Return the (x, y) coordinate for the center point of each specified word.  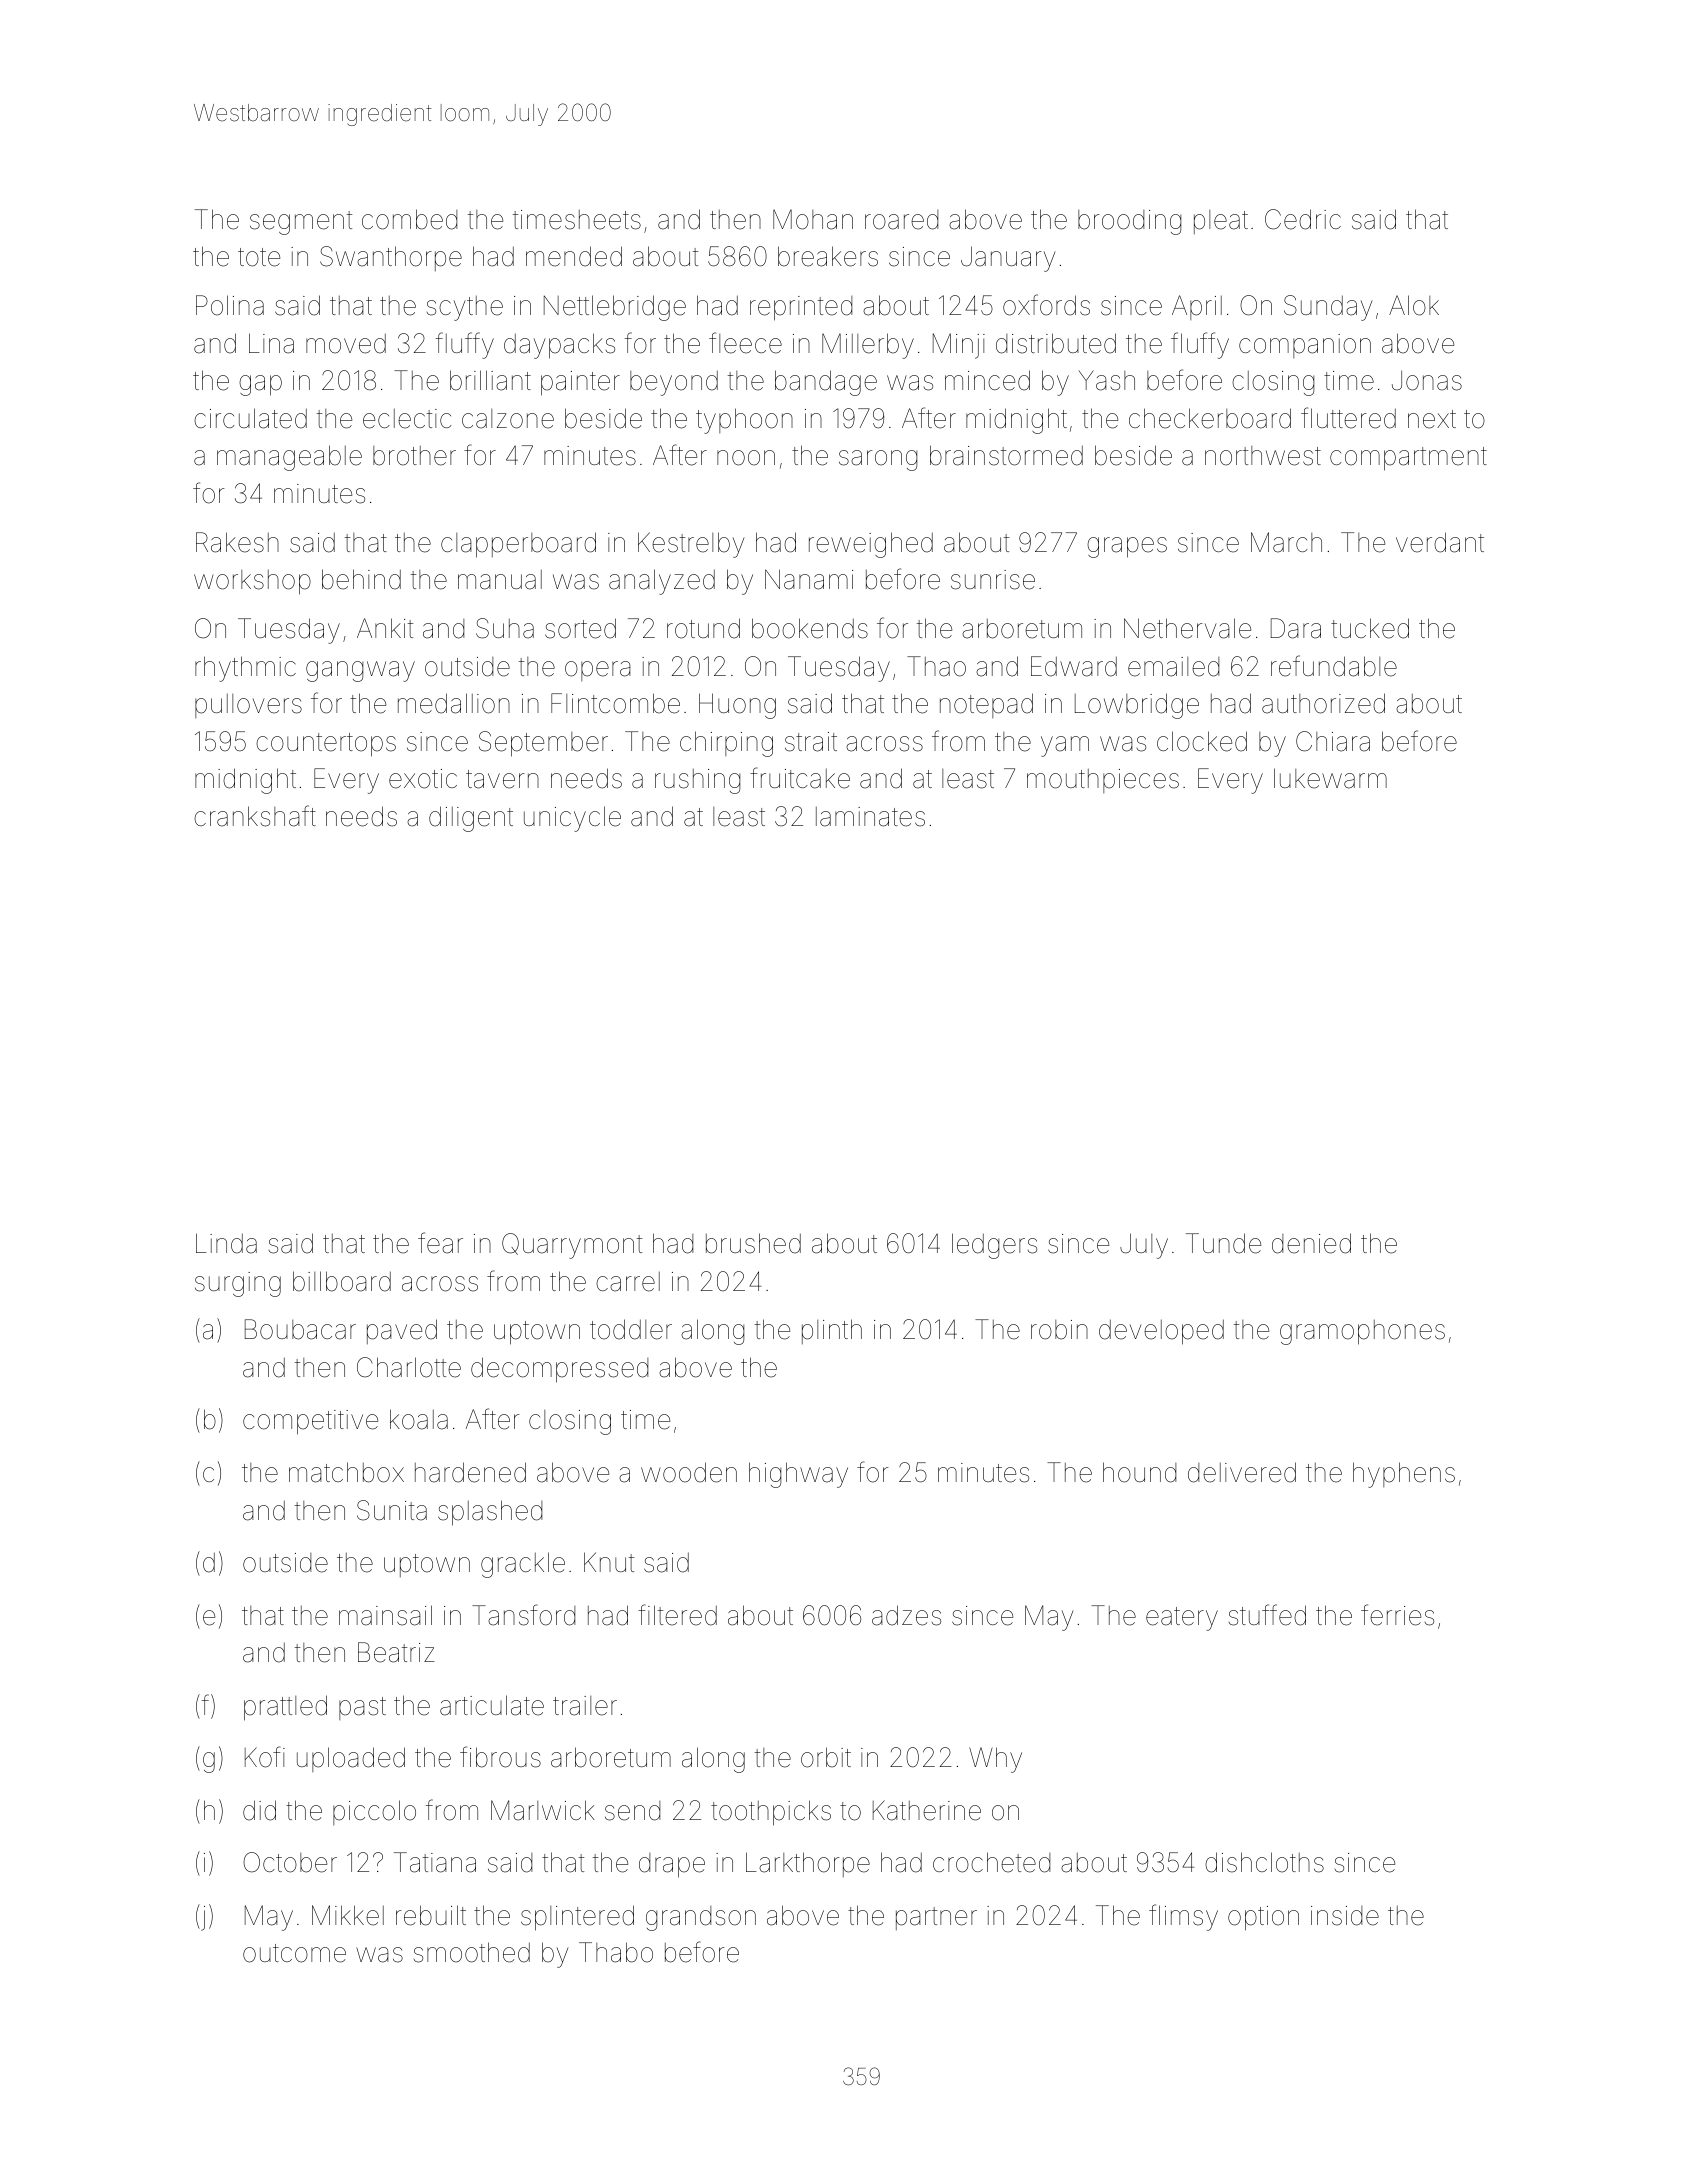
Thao (936, 666)
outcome (294, 1953)
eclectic (407, 419)
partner (936, 1918)
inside (1345, 1916)
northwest (1263, 456)
